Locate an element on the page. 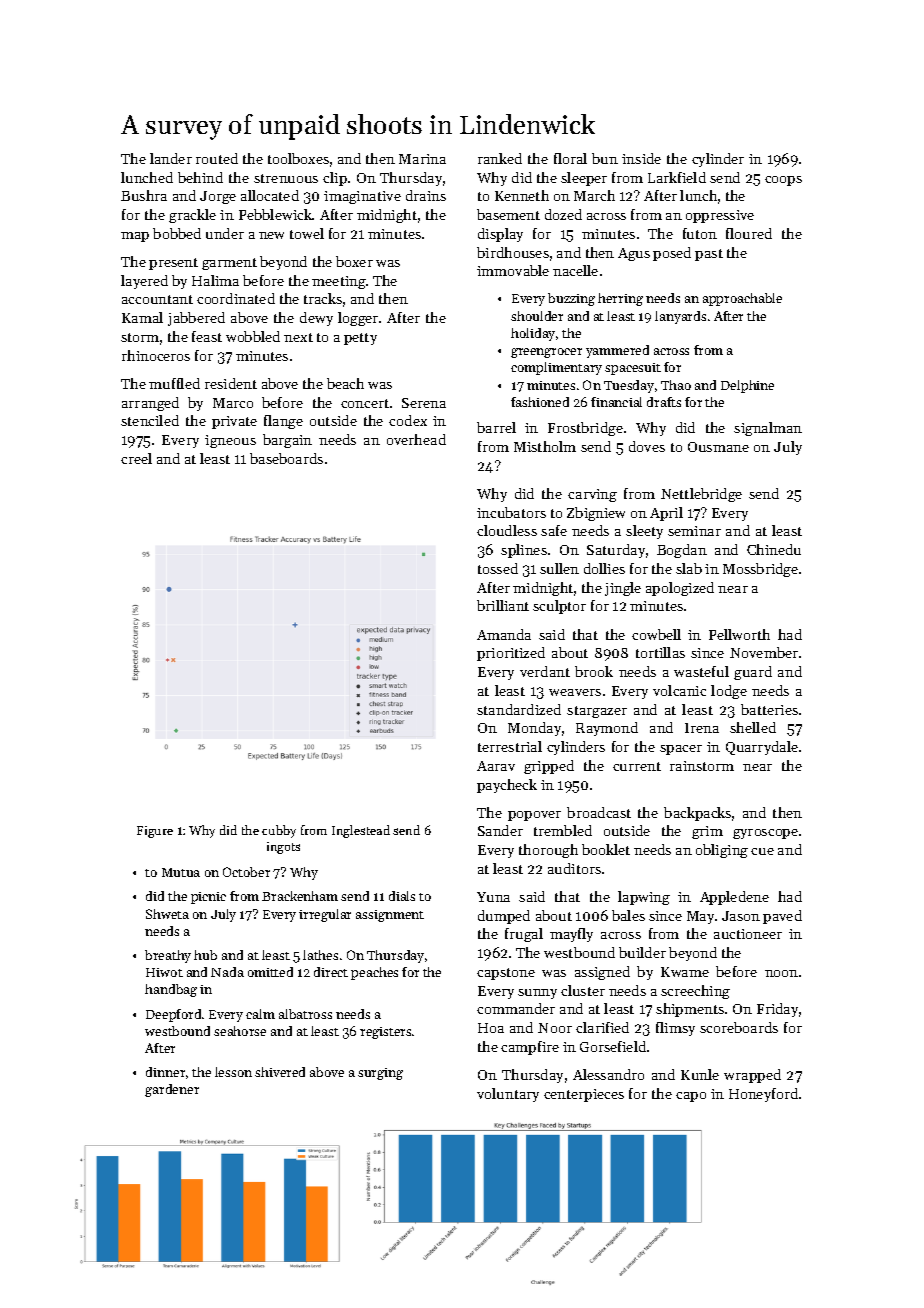  inside is located at coordinates (641, 158).
